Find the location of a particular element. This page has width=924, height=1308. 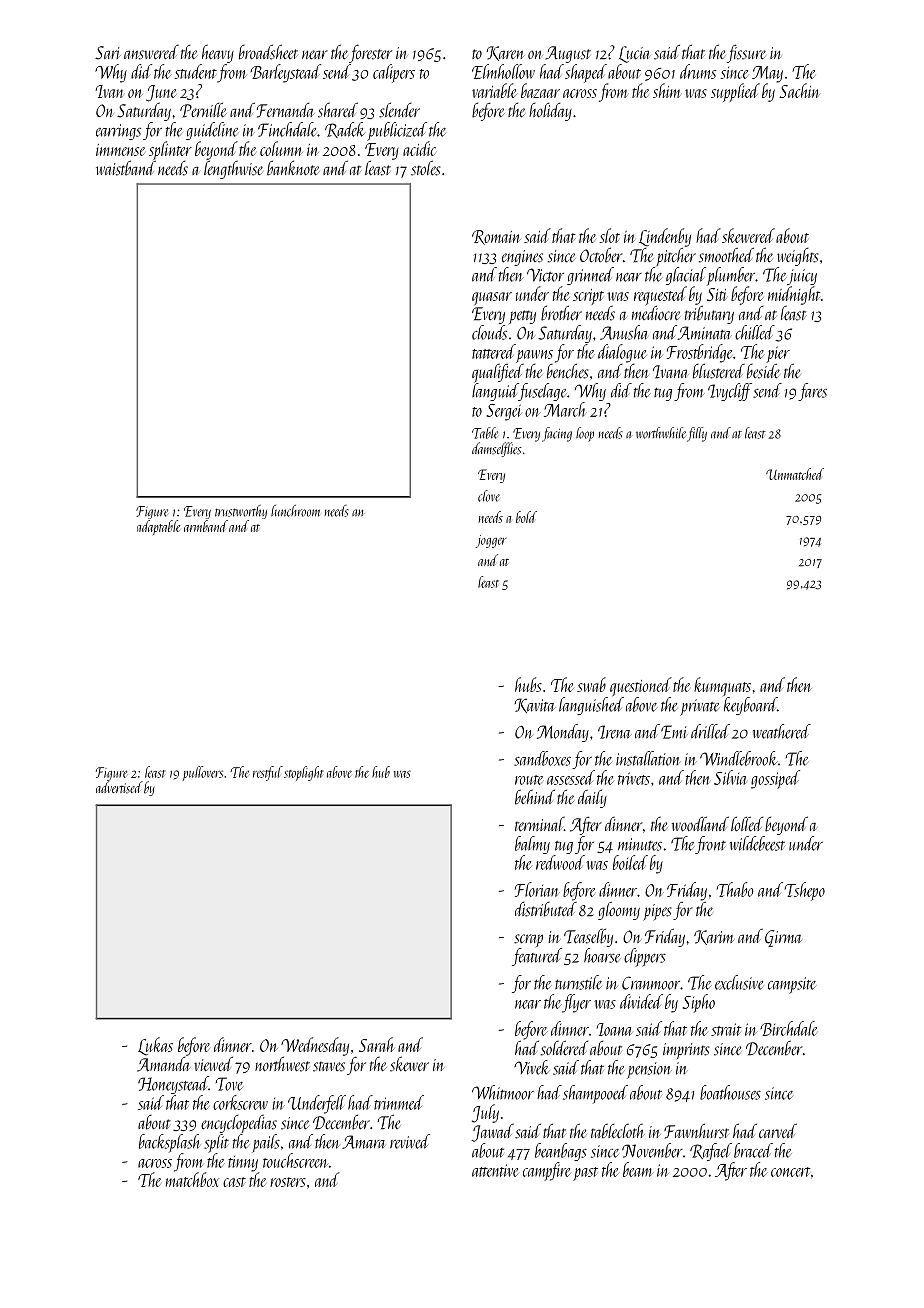

Sari is located at coordinates (108, 53).
